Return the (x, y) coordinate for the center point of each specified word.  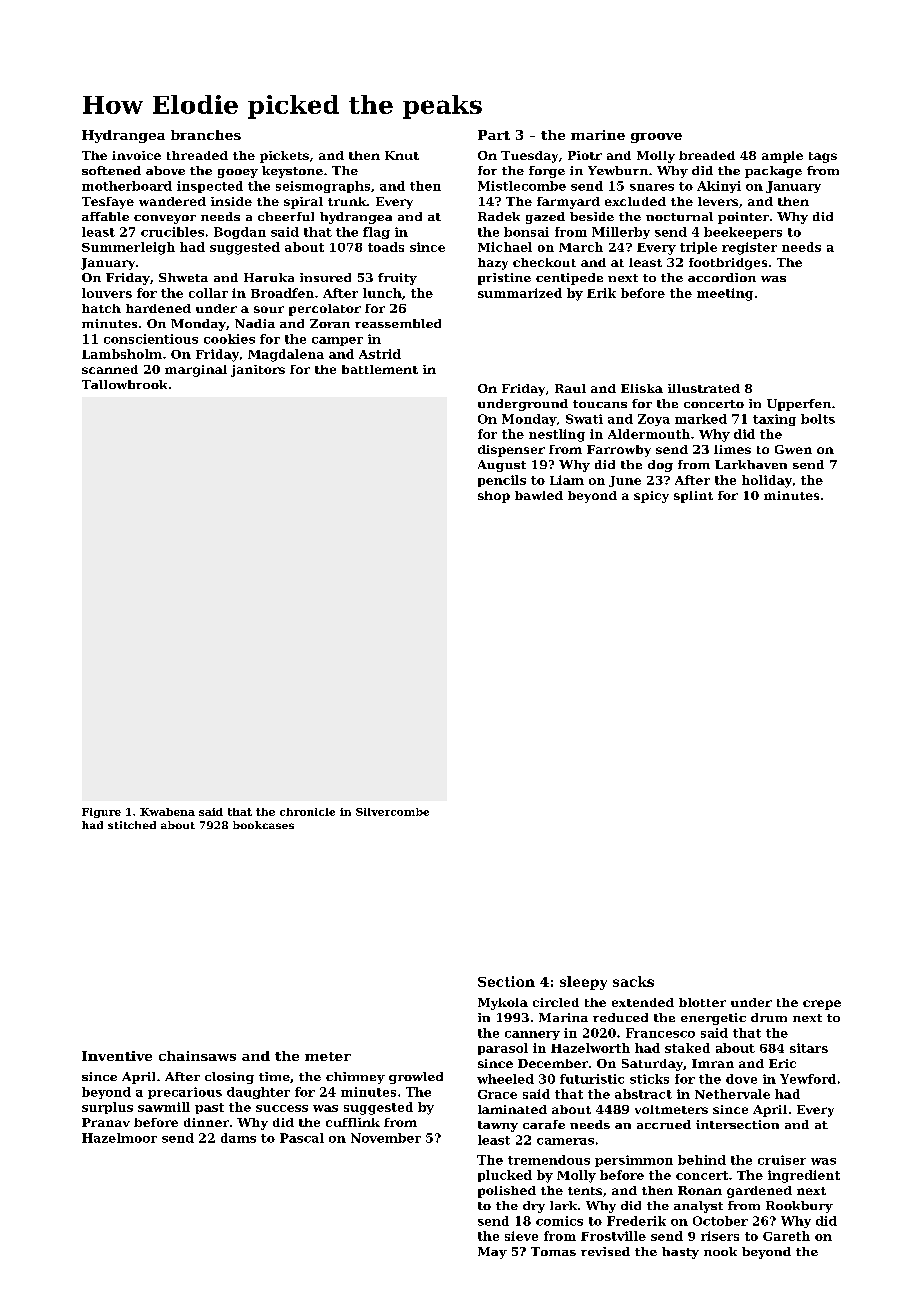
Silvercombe (392, 812)
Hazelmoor (119, 1138)
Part (494, 135)
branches (206, 135)
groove (656, 138)
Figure (101, 813)
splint (693, 497)
